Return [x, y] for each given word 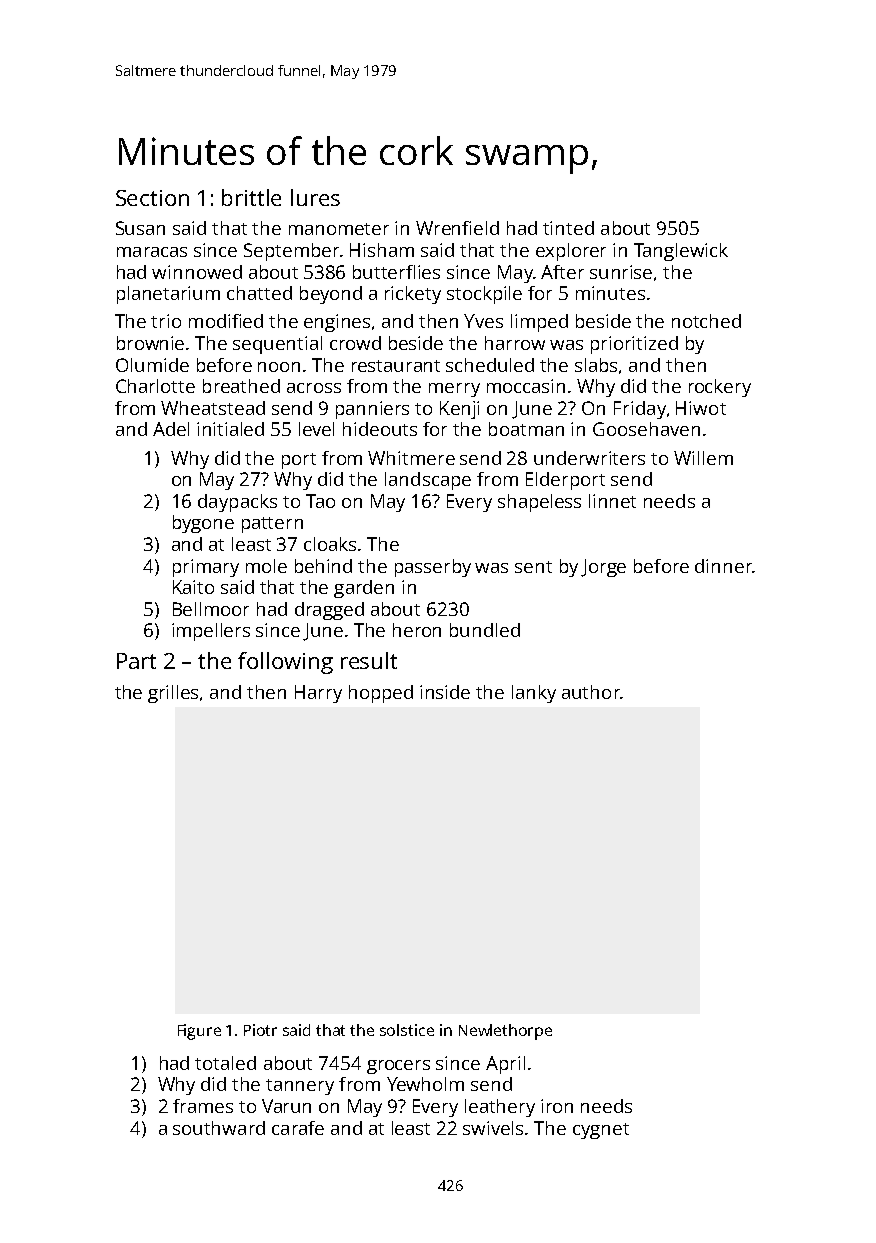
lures [315, 197]
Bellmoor [211, 609]
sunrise [621, 272]
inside [445, 692]
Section [152, 198]
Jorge [603, 568]
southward [219, 1128]
